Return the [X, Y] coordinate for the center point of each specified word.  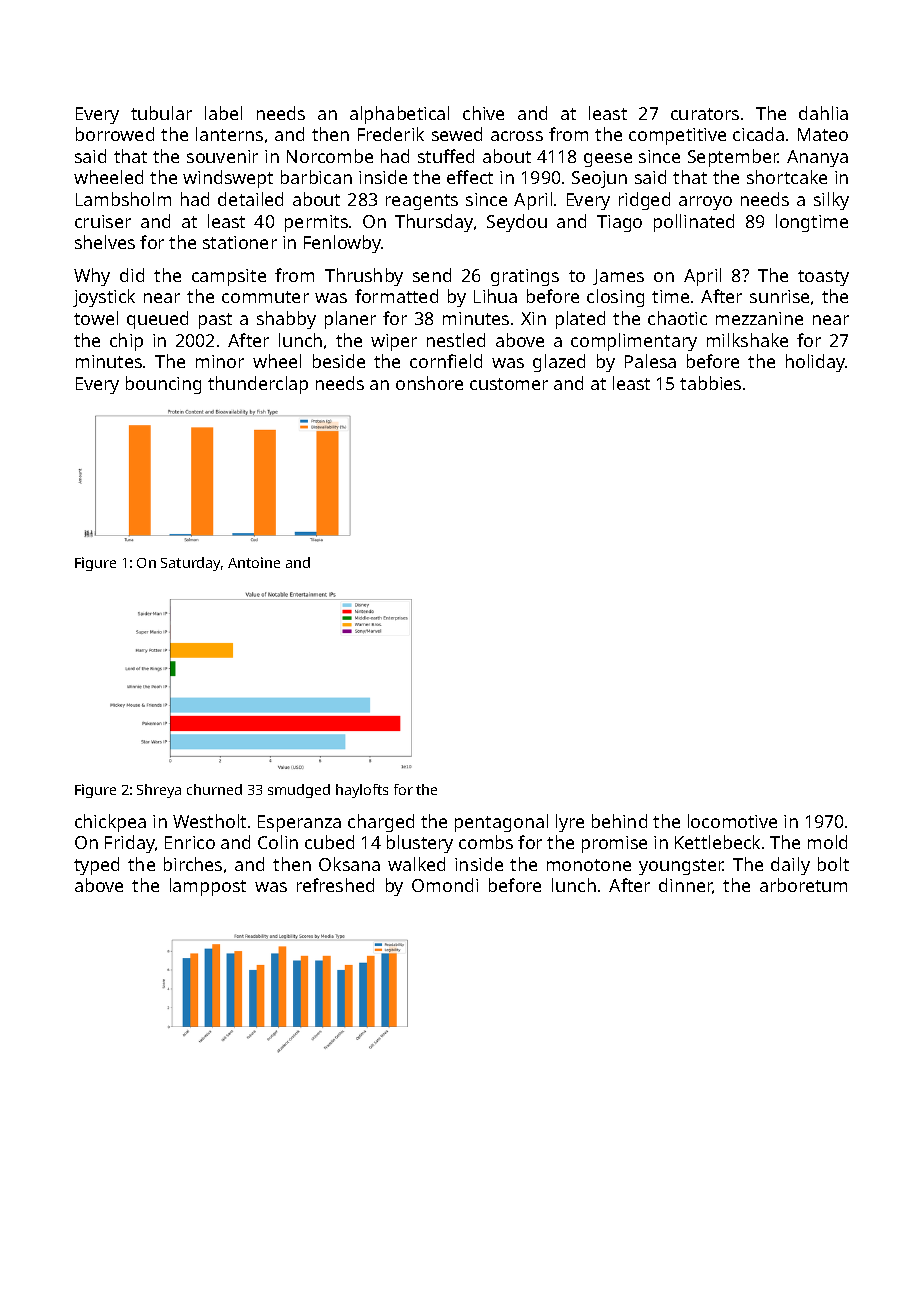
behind [619, 821]
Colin [278, 842]
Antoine [254, 562]
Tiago [619, 223]
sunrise [779, 296]
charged [381, 823]
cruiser [103, 221]
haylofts [362, 791]
